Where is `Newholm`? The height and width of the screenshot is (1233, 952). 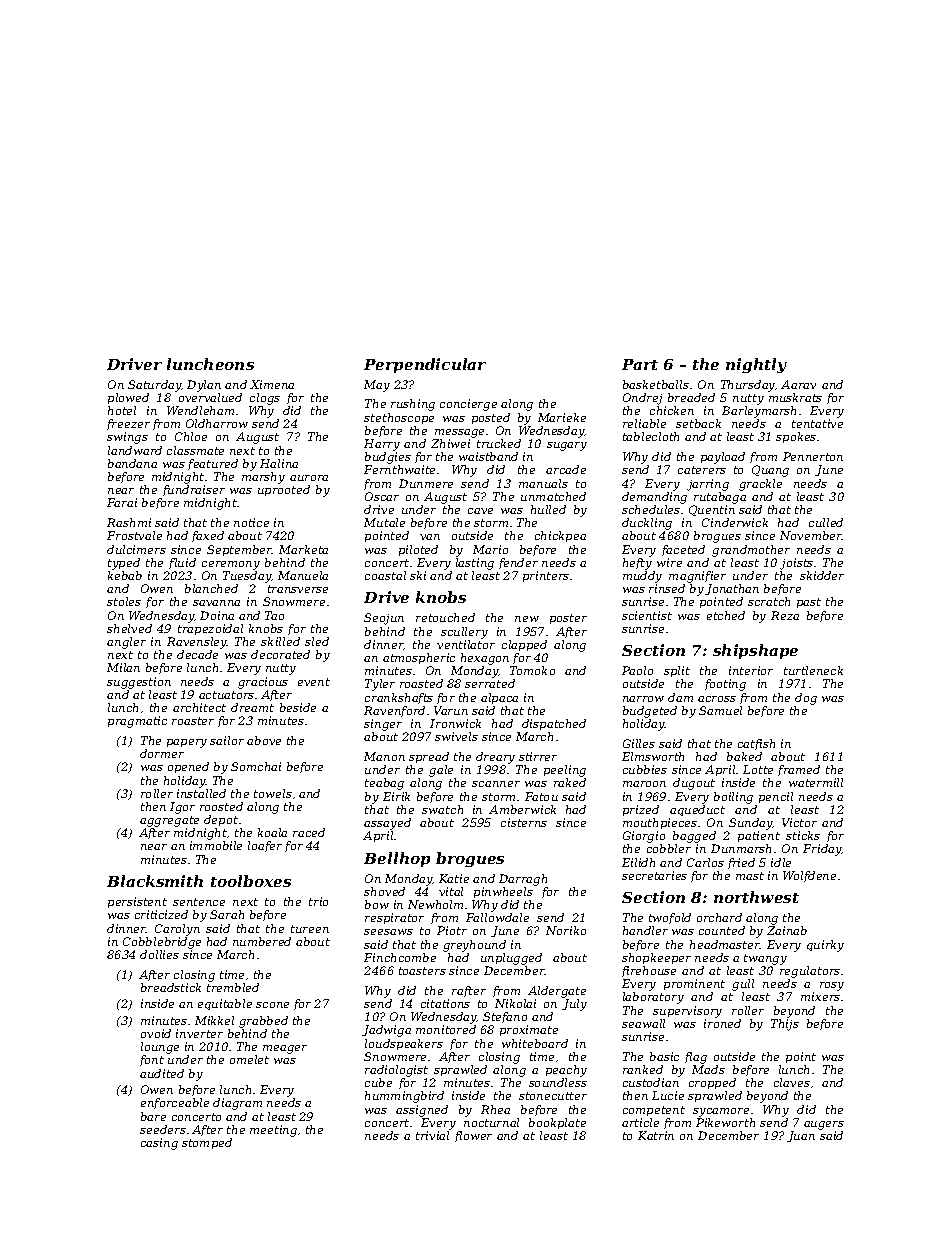
Newholm is located at coordinates (435, 904).
